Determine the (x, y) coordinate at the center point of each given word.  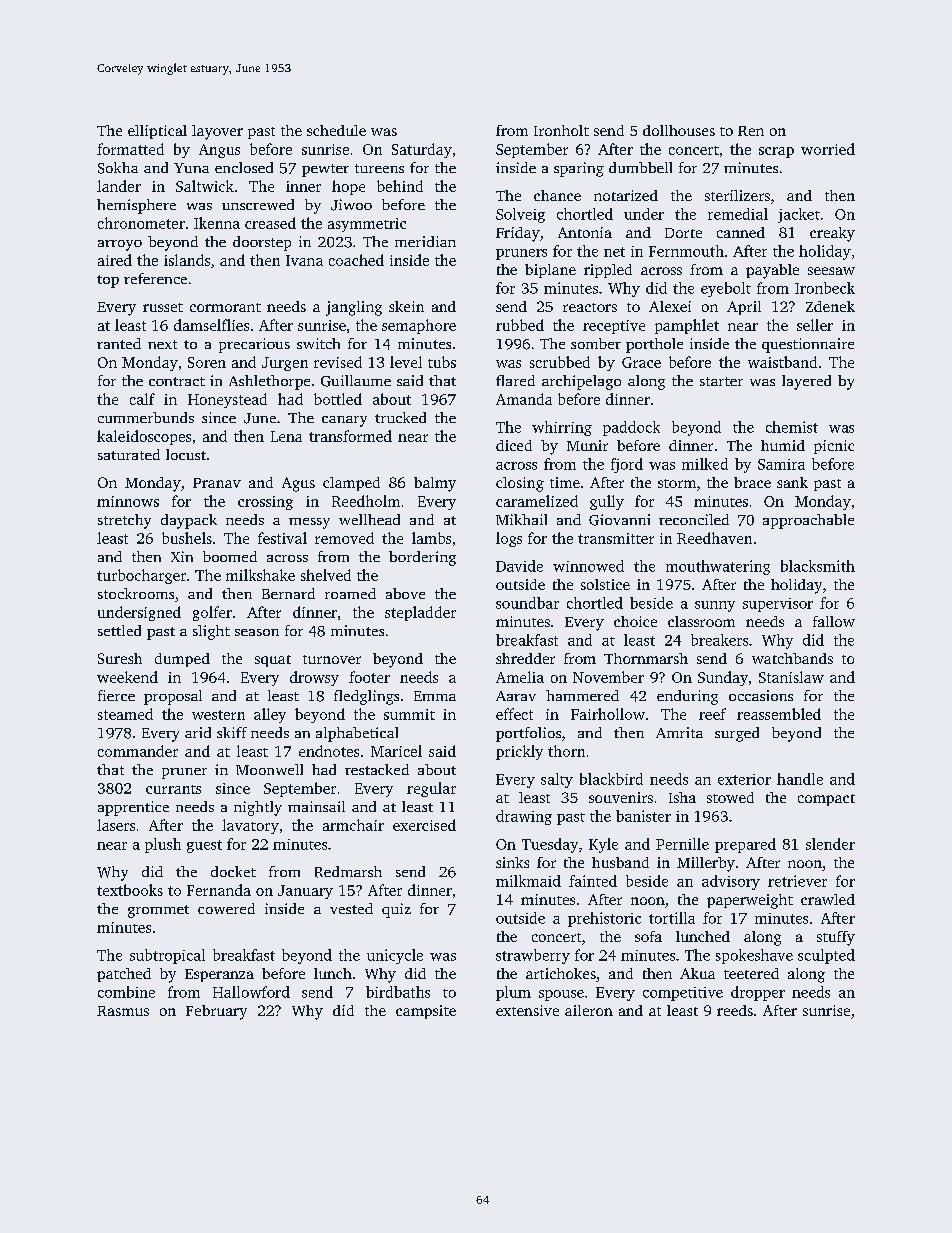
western (218, 715)
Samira (781, 464)
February (216, 1012)
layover (217, 132)
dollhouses (679, 130)
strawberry (533, 956)
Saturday (422, 150)
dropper (758, 993)
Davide (519, 566)
